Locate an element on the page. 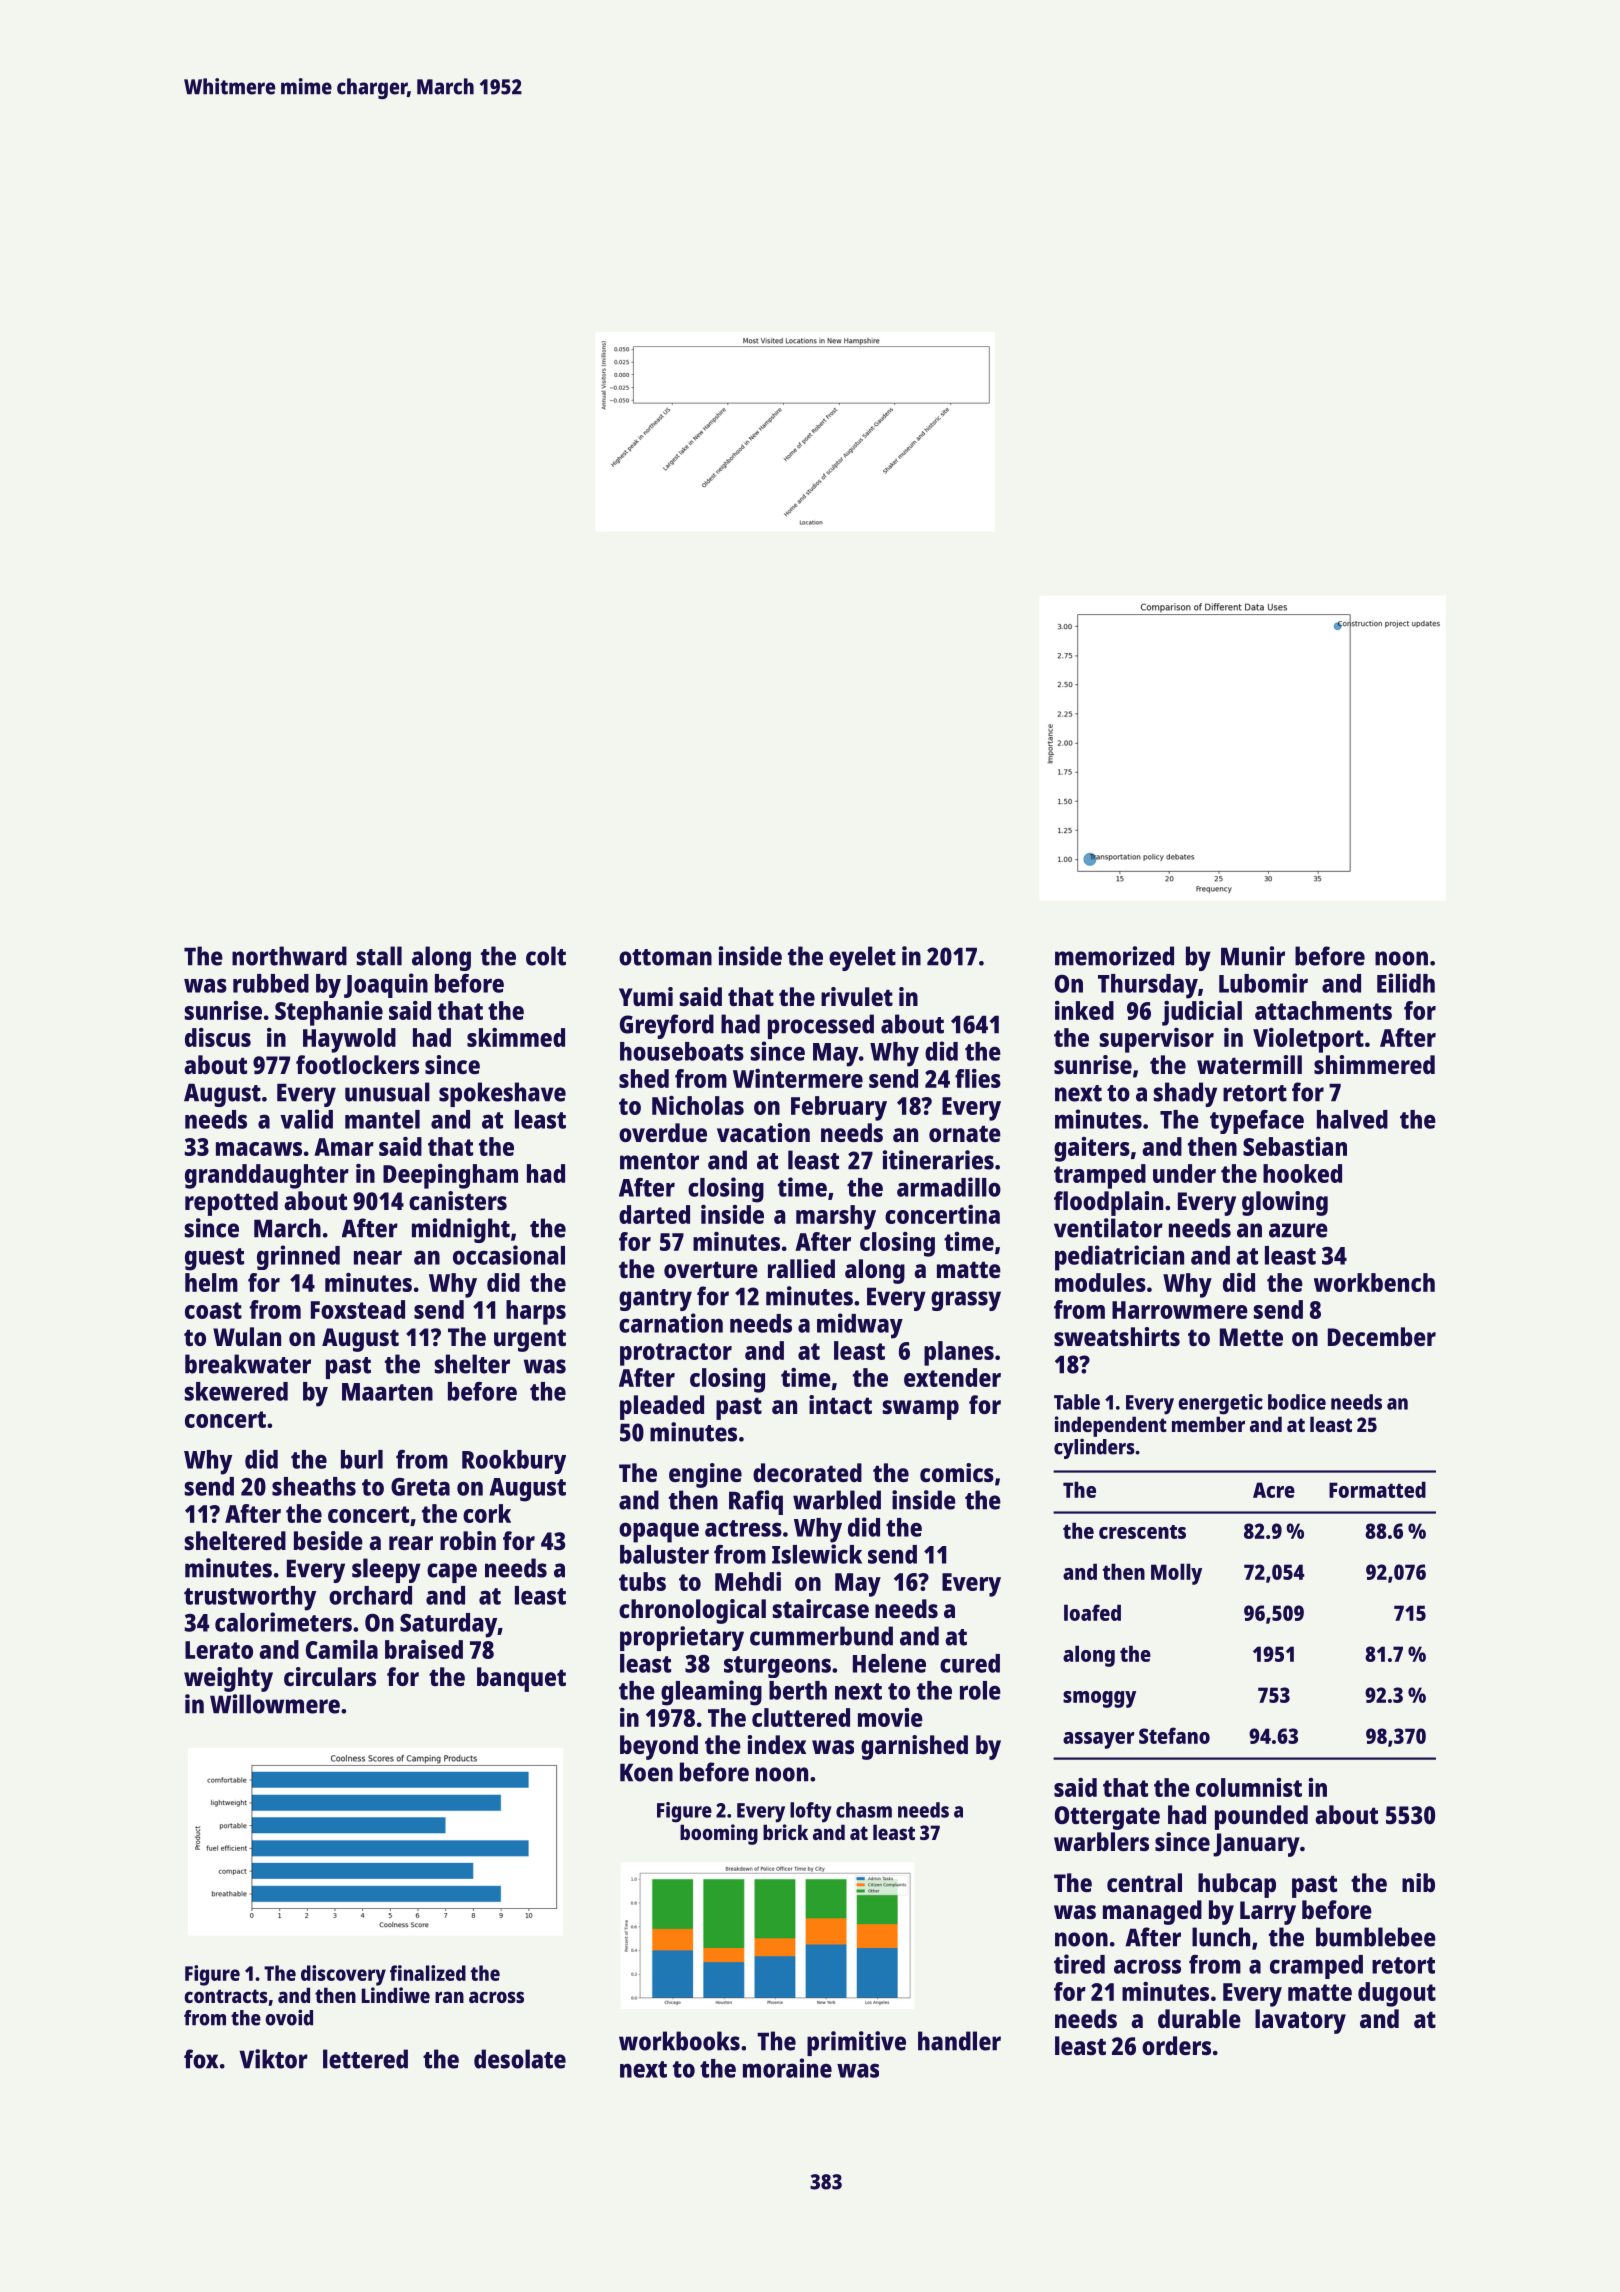 Image resolution: width=1620 pixels, height=2292 pixels. Greyford is located at coordinates (667, 1026).
